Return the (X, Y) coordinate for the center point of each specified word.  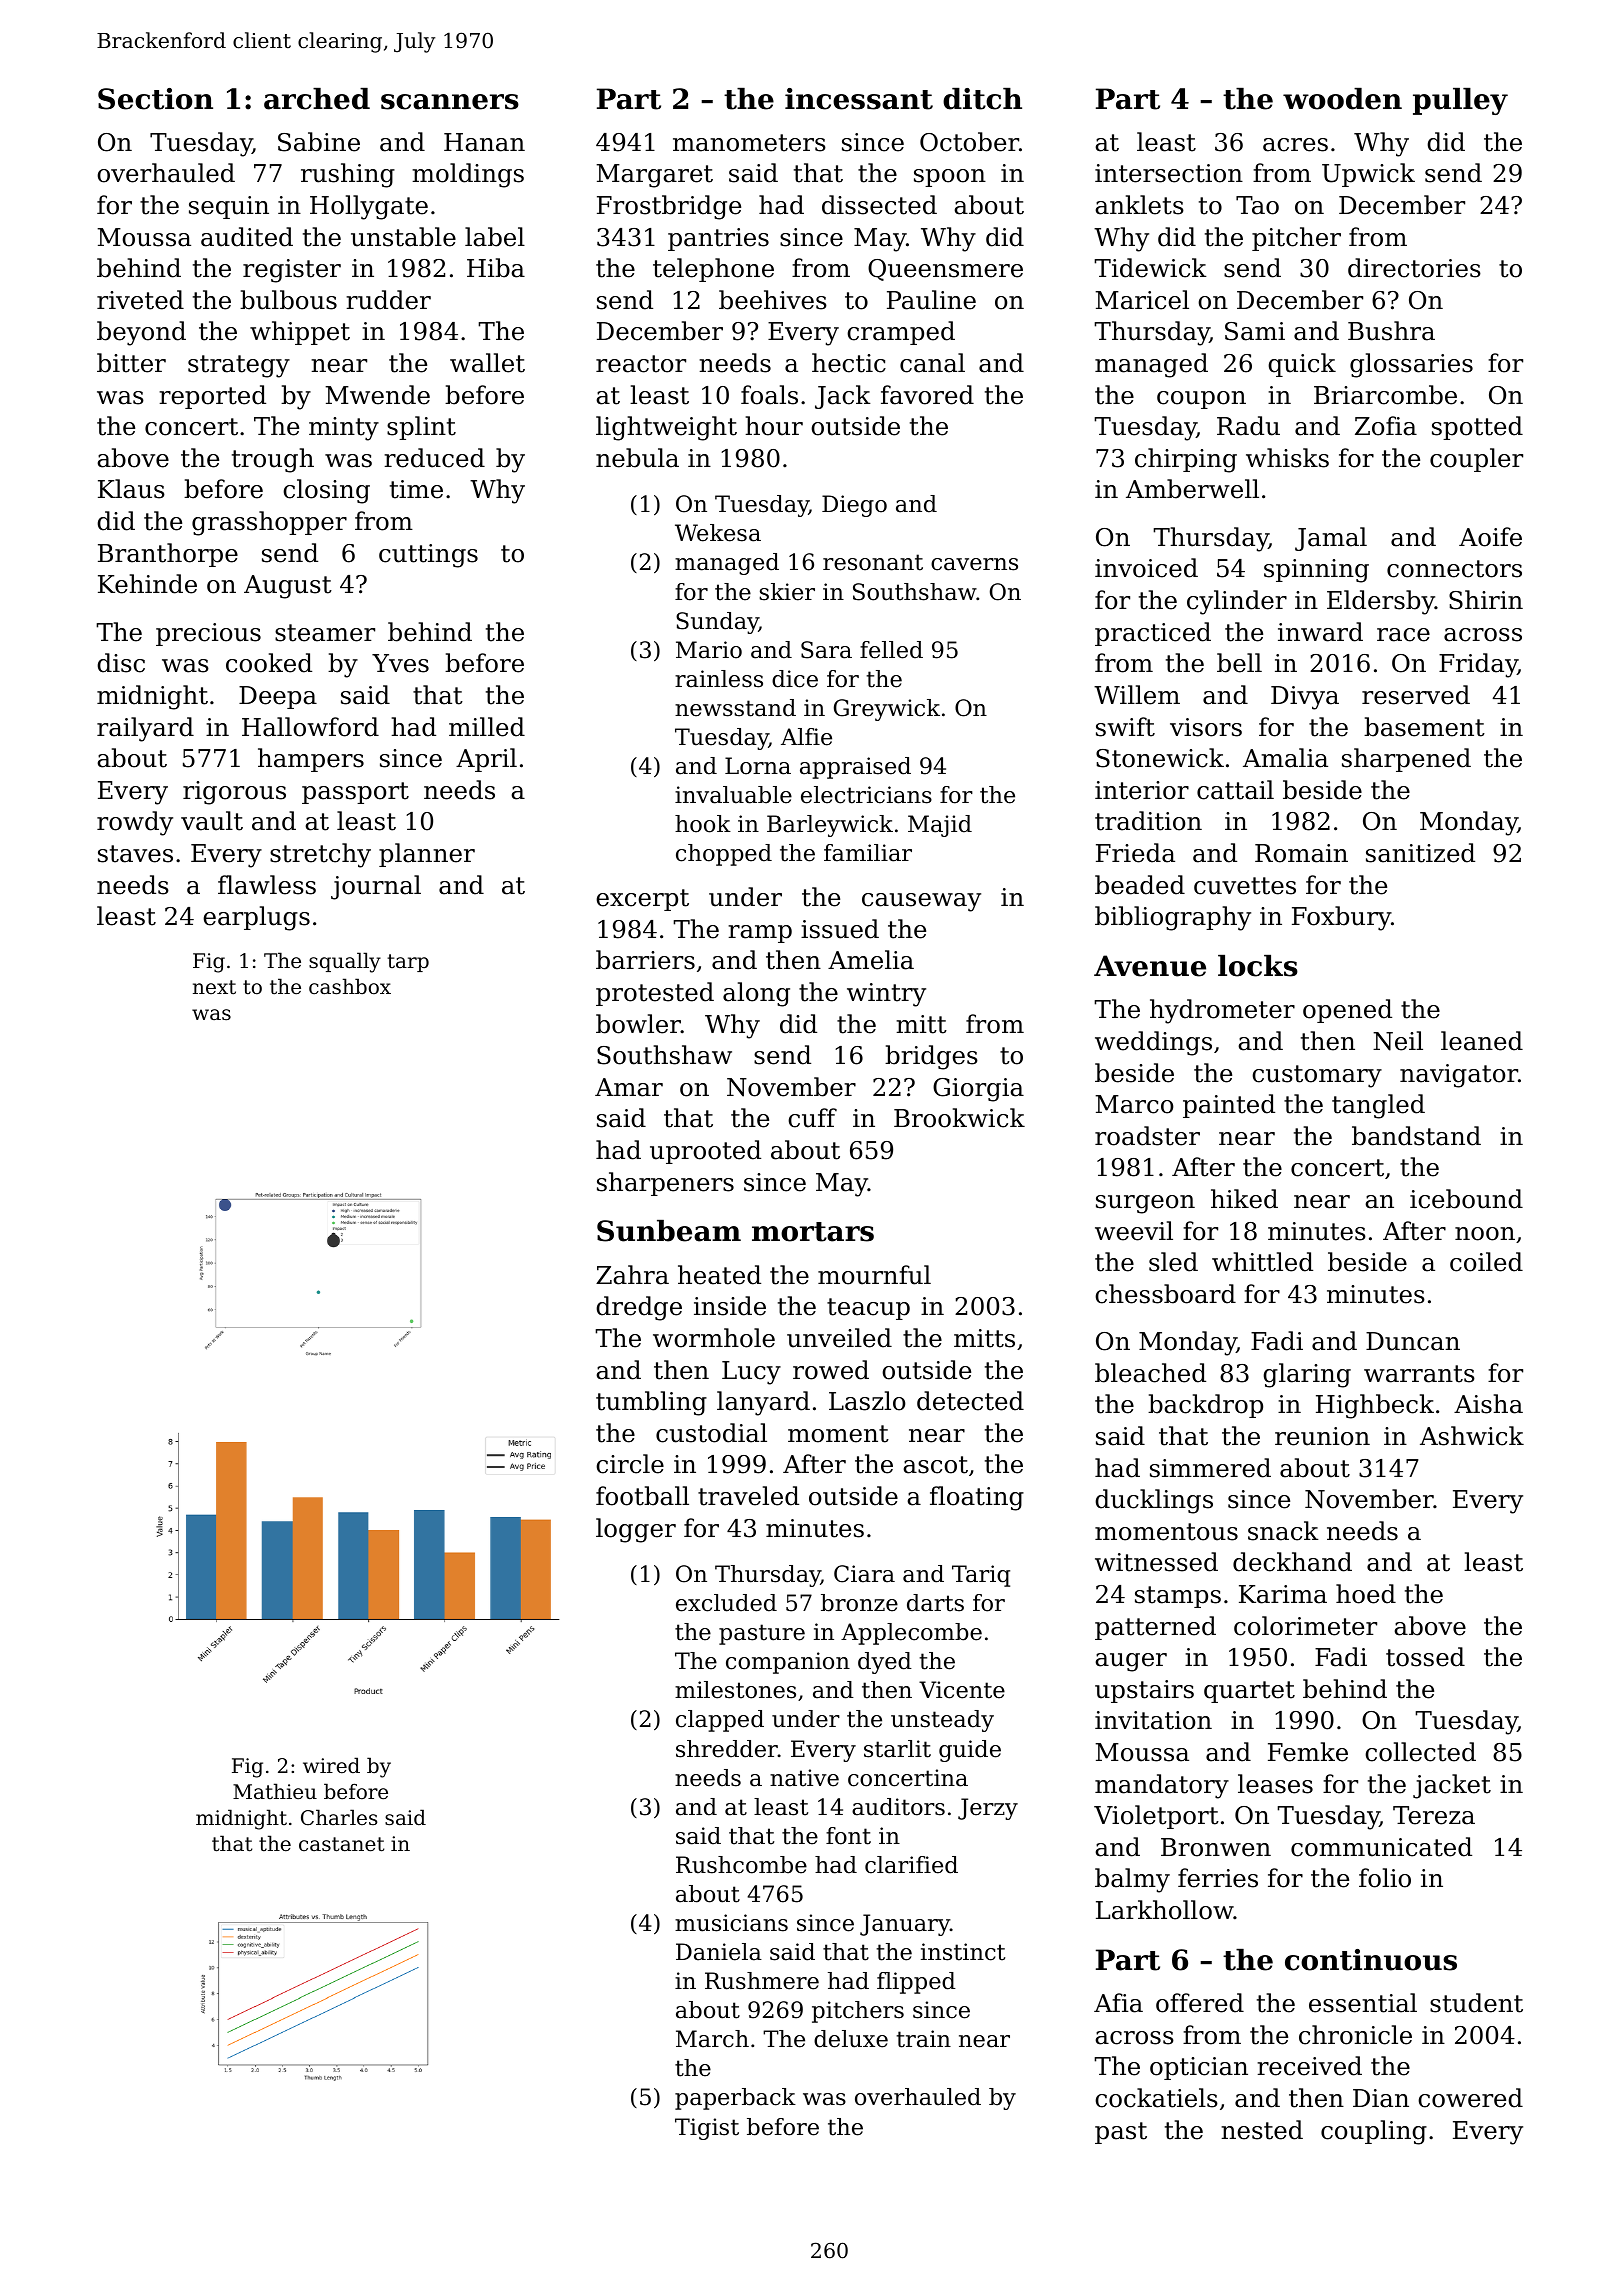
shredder (727, 1749)
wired (331, 1765)
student (1476, 2003)
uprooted (705, 1152)
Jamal (1331, 539)
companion (788, 1663)
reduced (434, 458)
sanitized (1420, 853)
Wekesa (718, 533)
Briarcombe (1385, 395)
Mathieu (275, 1791)
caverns (974, 564)
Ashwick (1472, 1436)
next (214, 987)
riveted (140, 300)
